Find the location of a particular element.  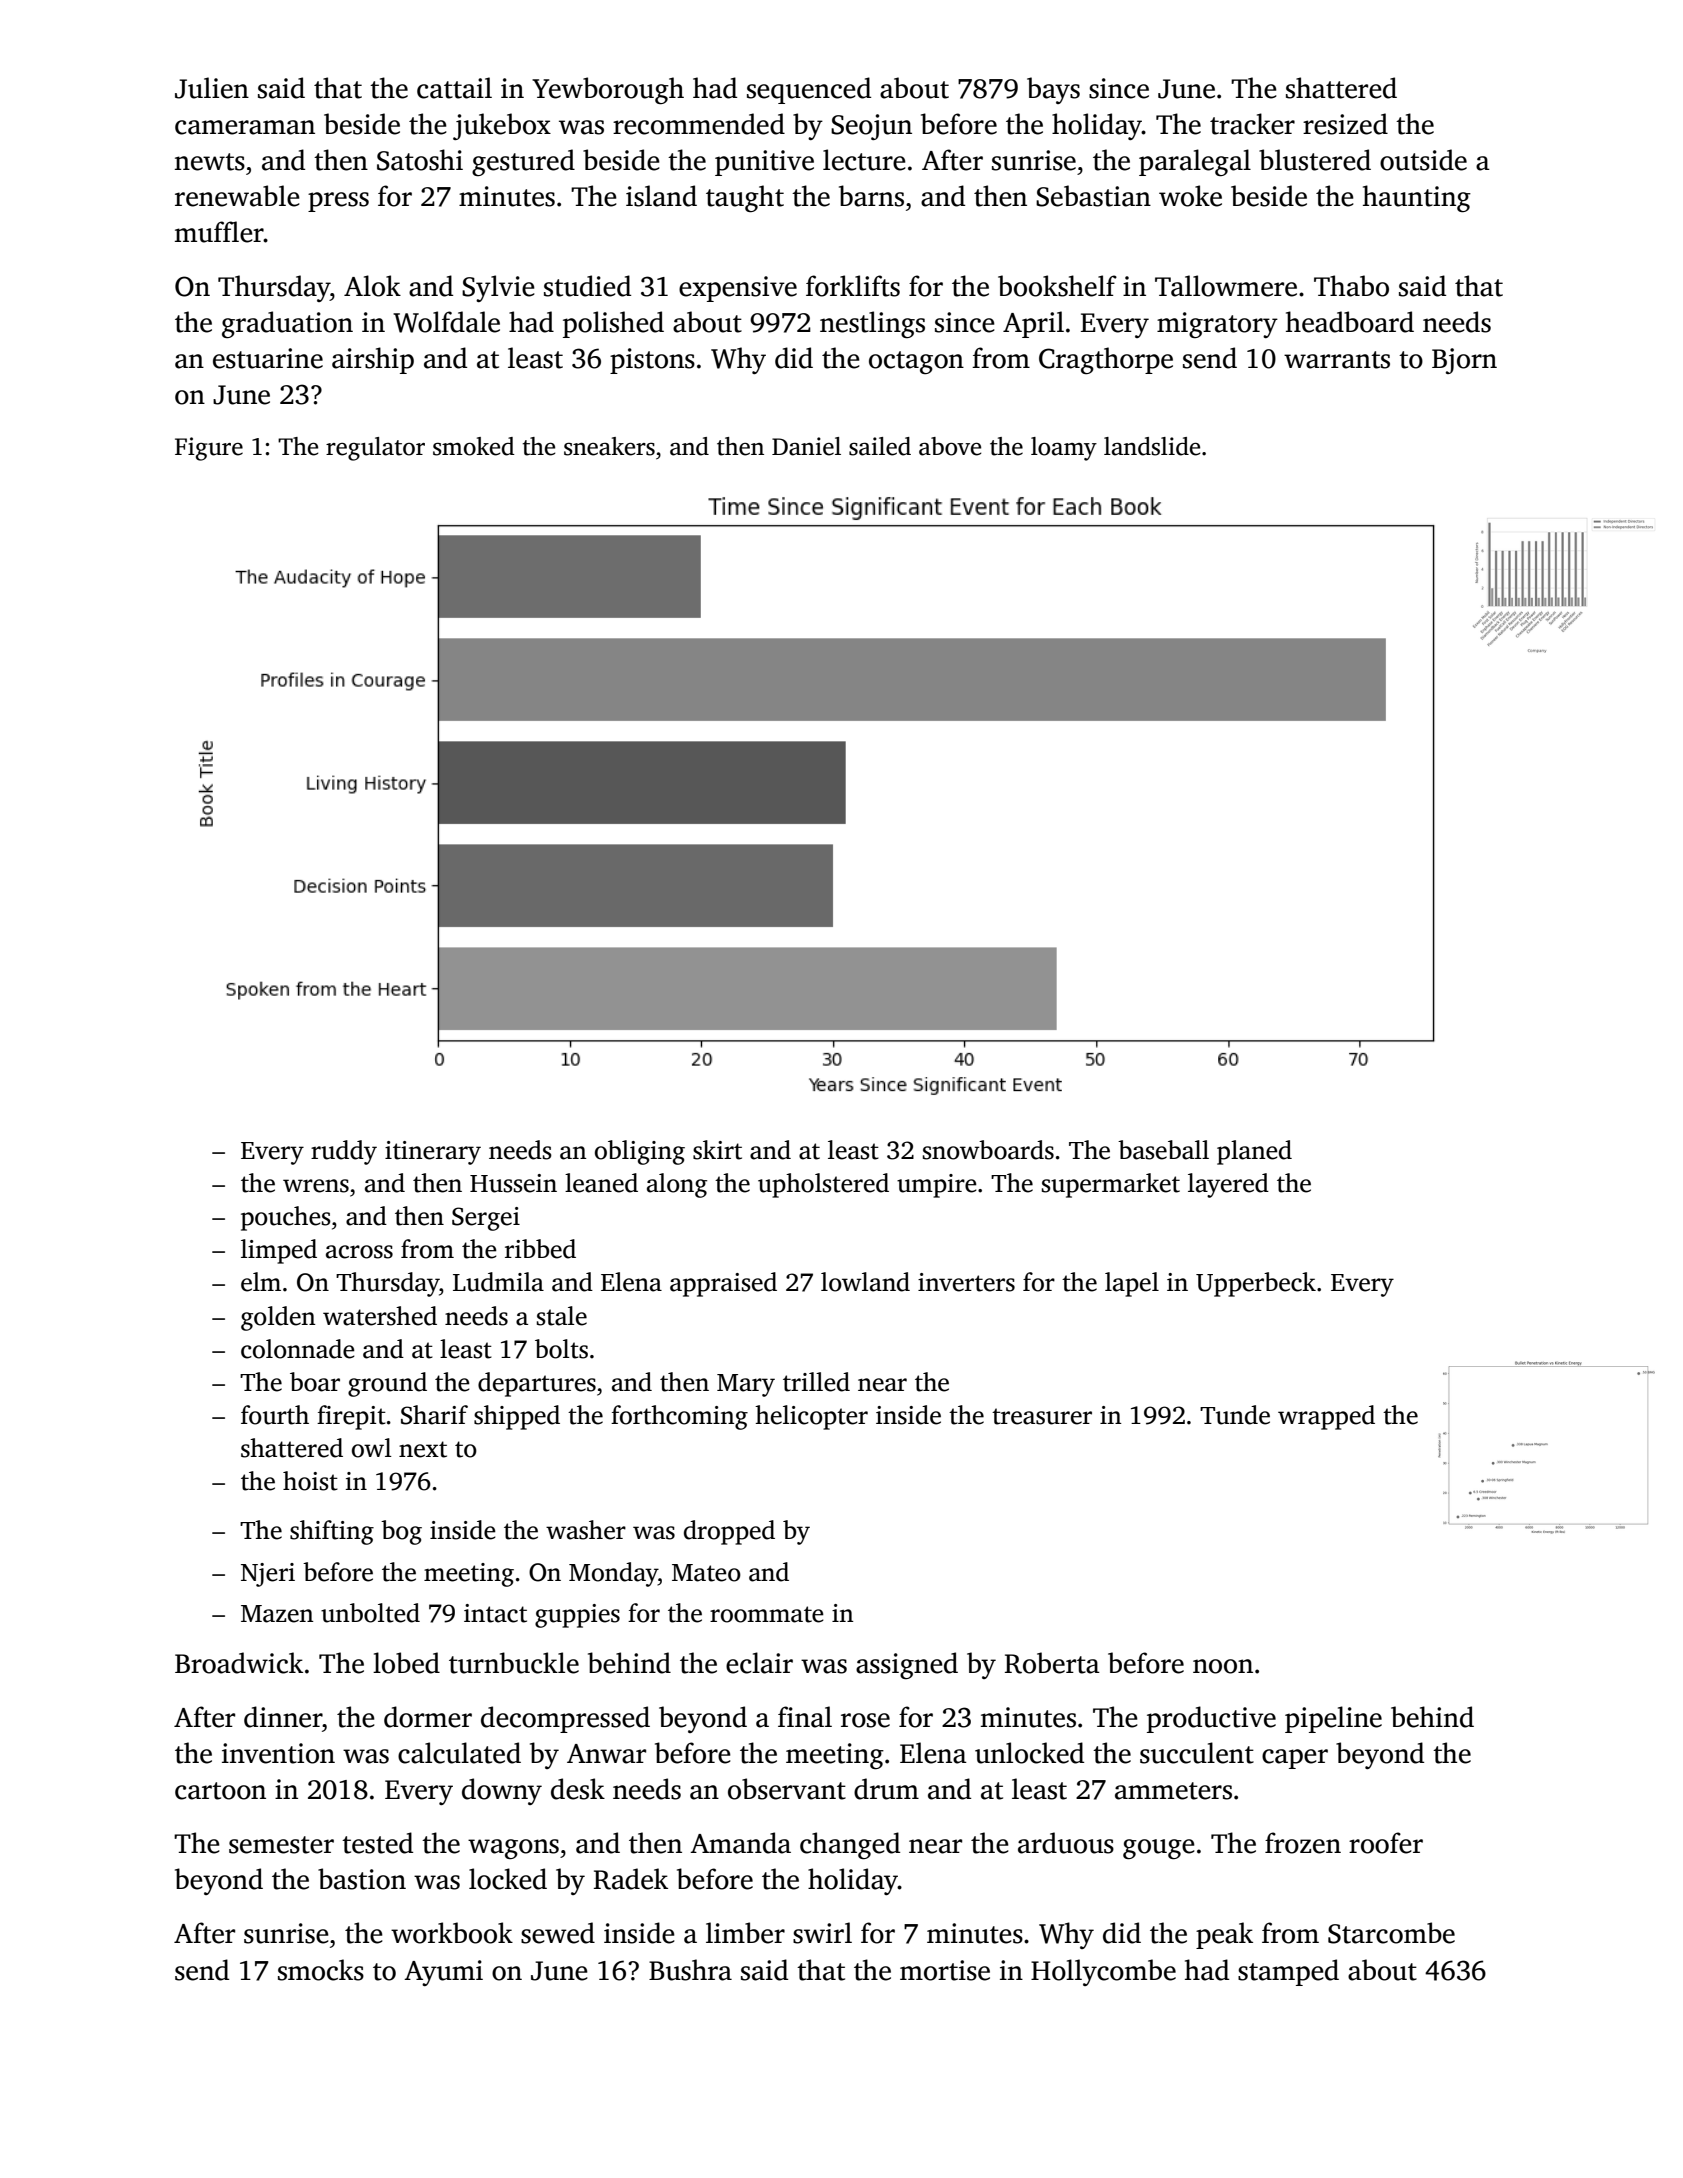

productive is located at coordinates (1211, 1719).
